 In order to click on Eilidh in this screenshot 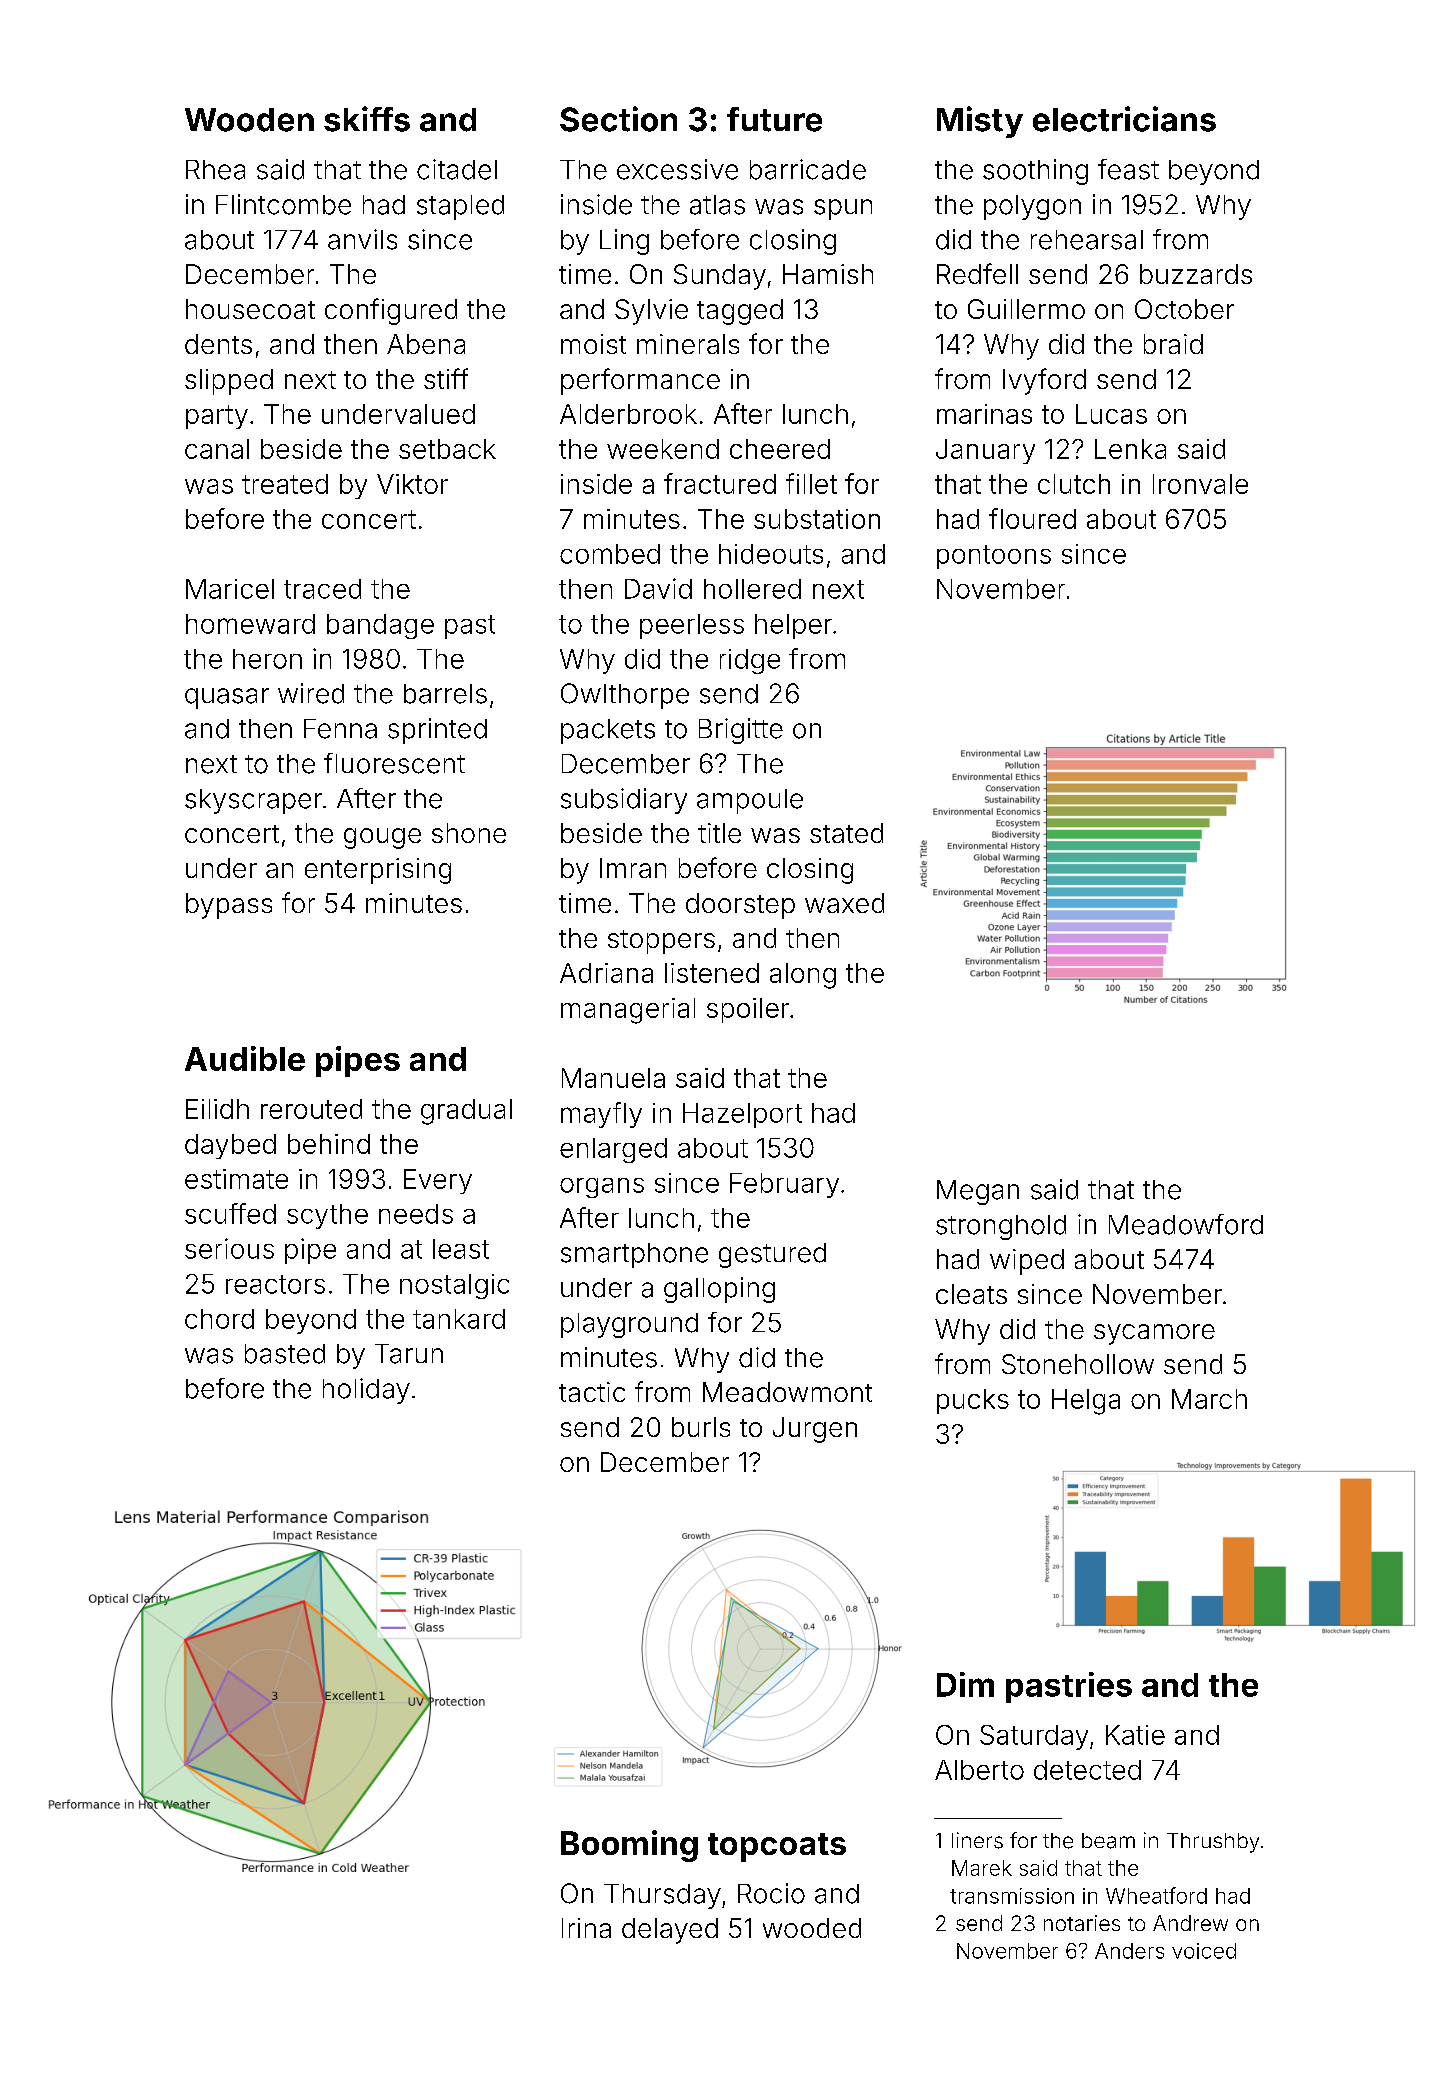, I will do `click(217, 1109)`.
